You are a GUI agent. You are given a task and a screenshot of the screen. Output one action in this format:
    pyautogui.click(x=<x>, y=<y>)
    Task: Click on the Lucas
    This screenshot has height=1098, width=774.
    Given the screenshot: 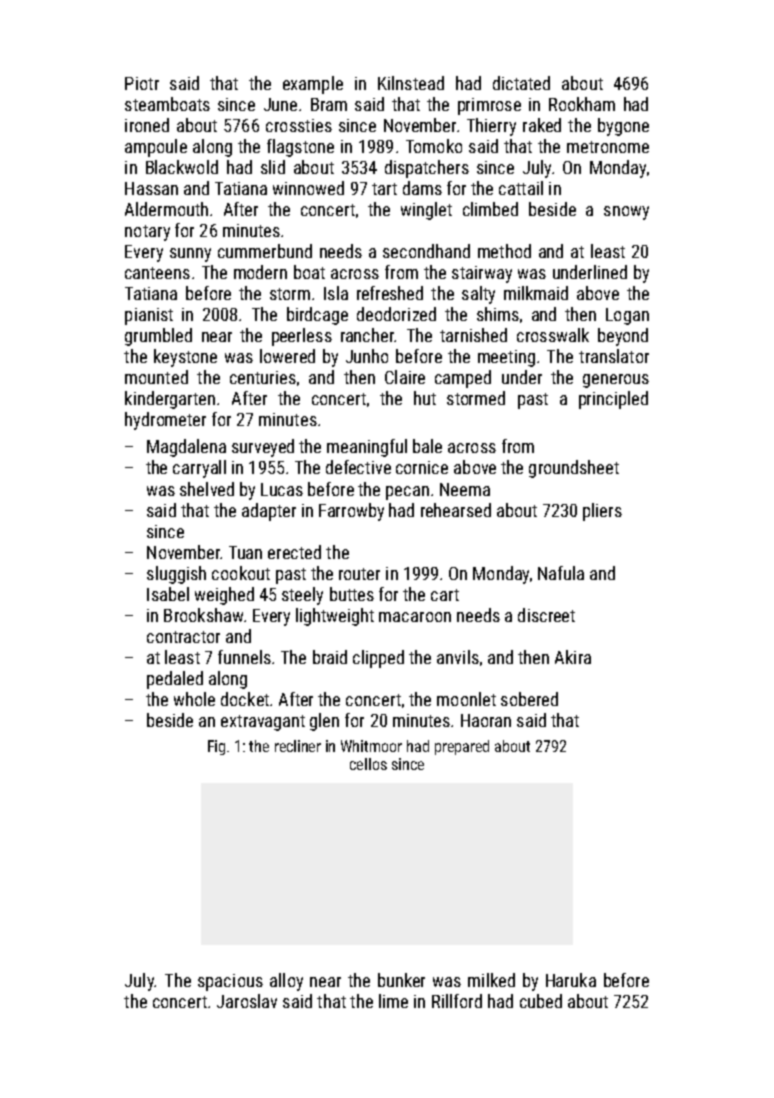 What is the action you would take?
    pyautogui.click(x=282, y=489)
